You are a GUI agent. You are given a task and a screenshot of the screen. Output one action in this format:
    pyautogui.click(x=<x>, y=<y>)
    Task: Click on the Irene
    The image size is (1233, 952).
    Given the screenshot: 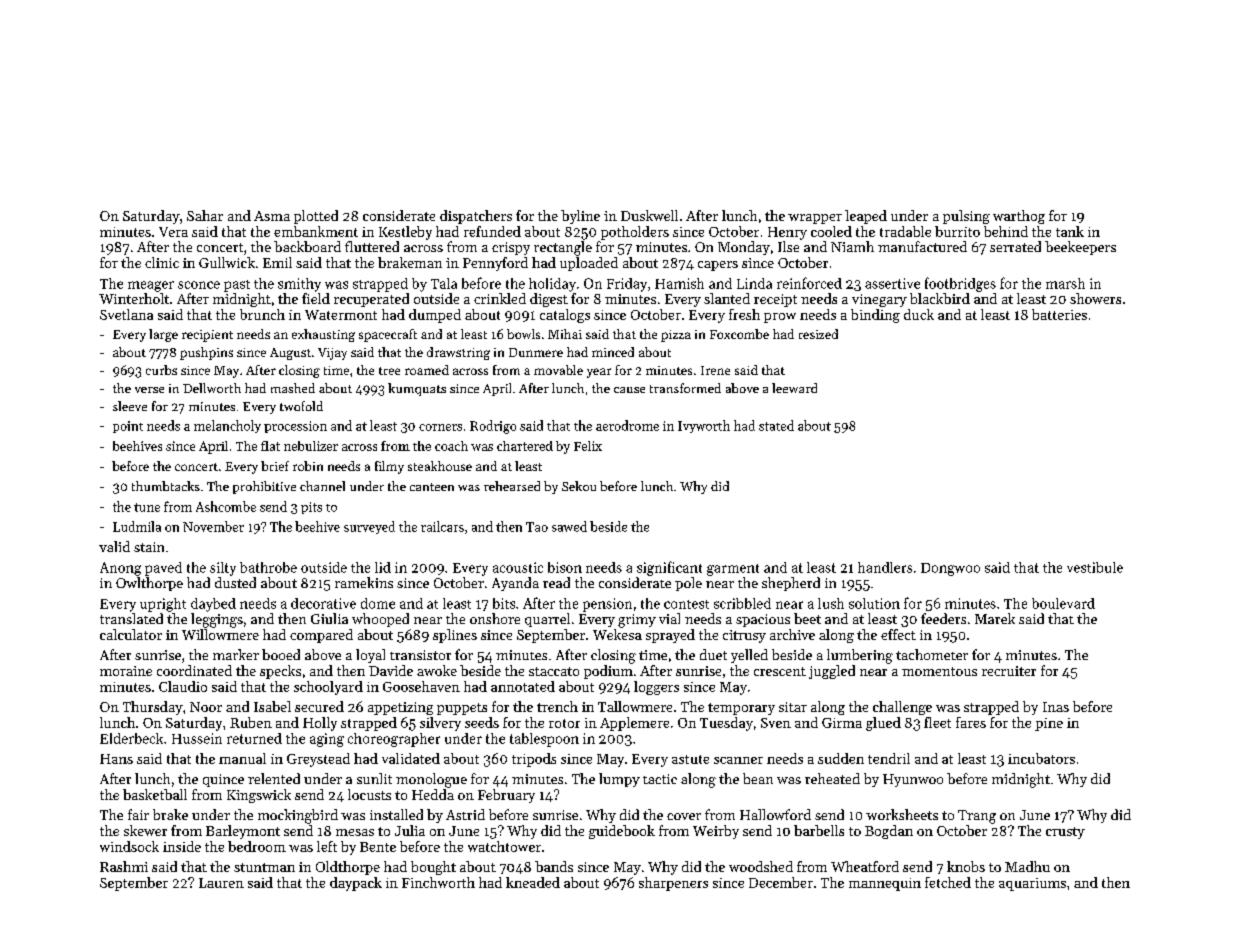 What is the action you would take?
    pyautogui.click(x=715, y=370)
